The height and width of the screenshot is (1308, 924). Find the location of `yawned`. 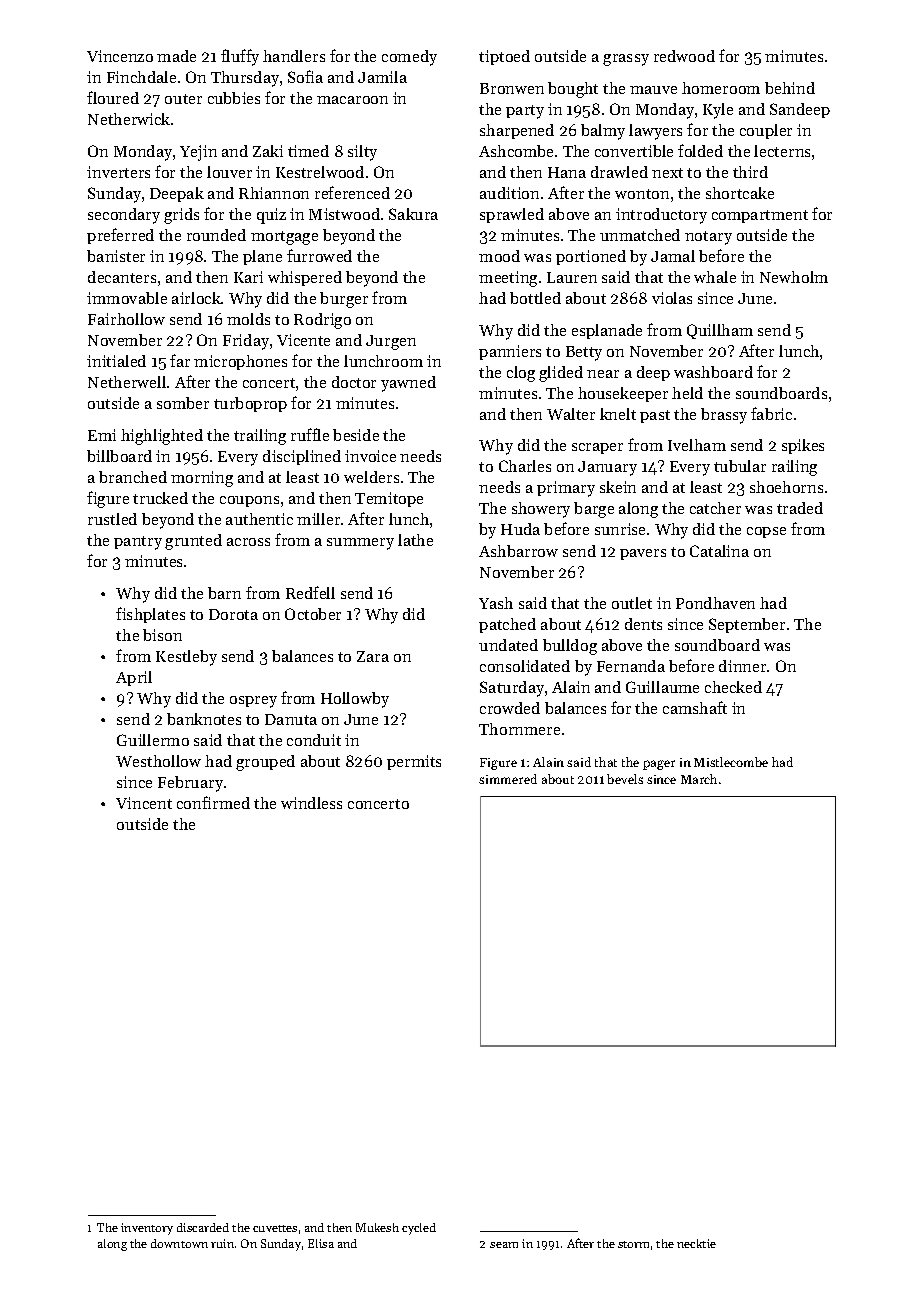

yawned is located at coordinates (408, 384).
